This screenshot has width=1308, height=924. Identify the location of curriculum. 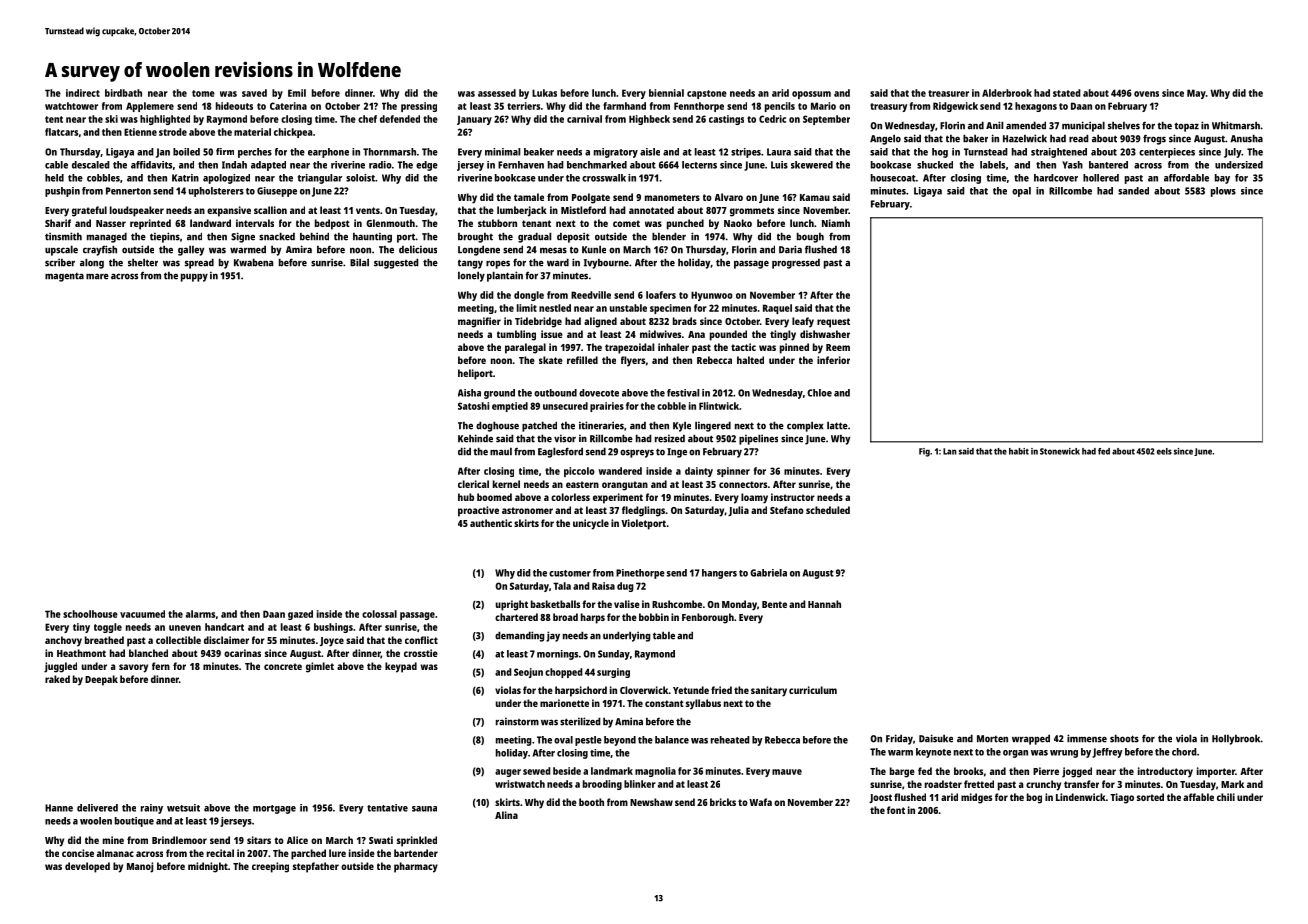
(813, 690).
